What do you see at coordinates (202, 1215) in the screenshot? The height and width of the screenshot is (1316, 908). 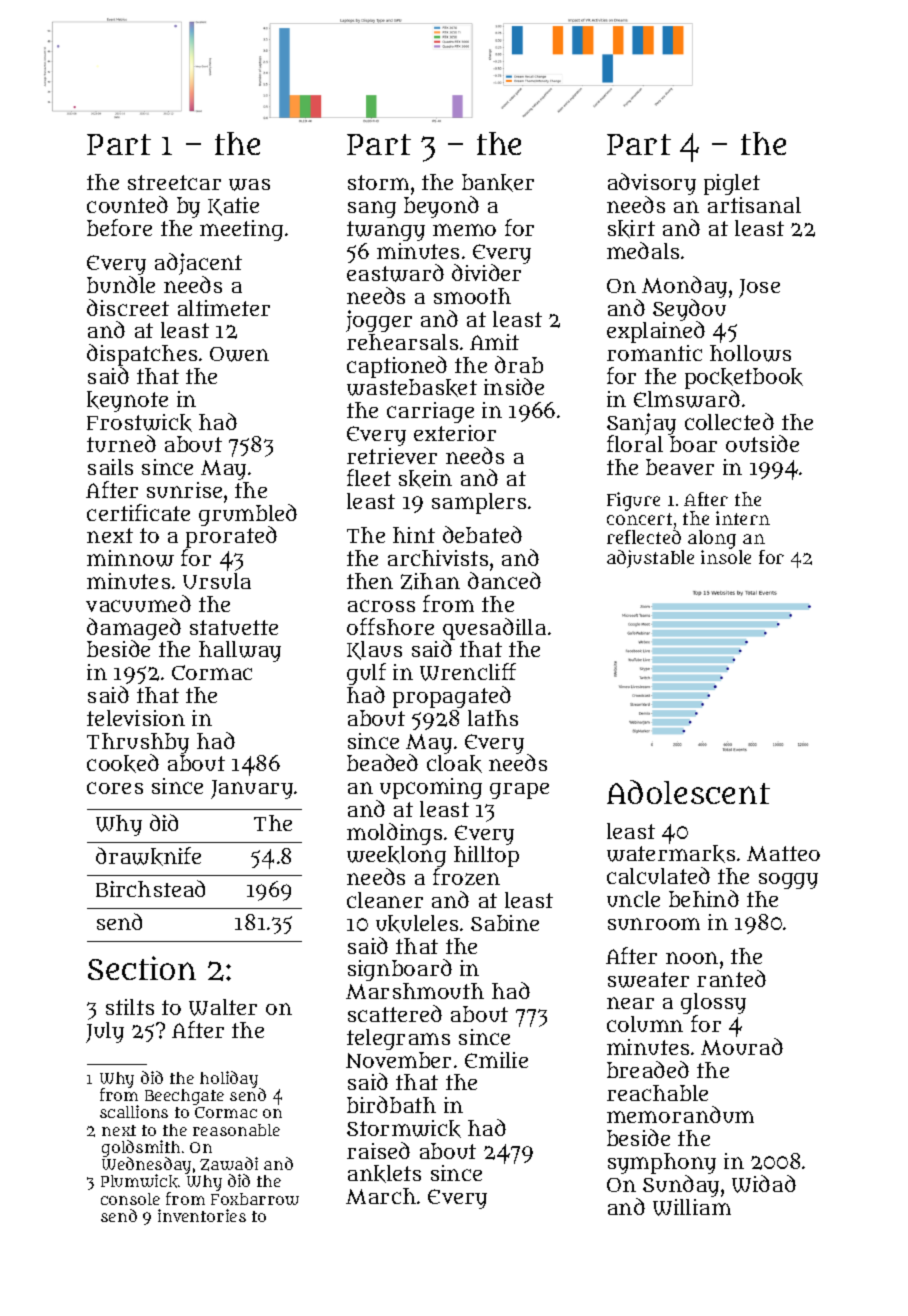 I see `inventories` at bounding box center [202, 1215].
